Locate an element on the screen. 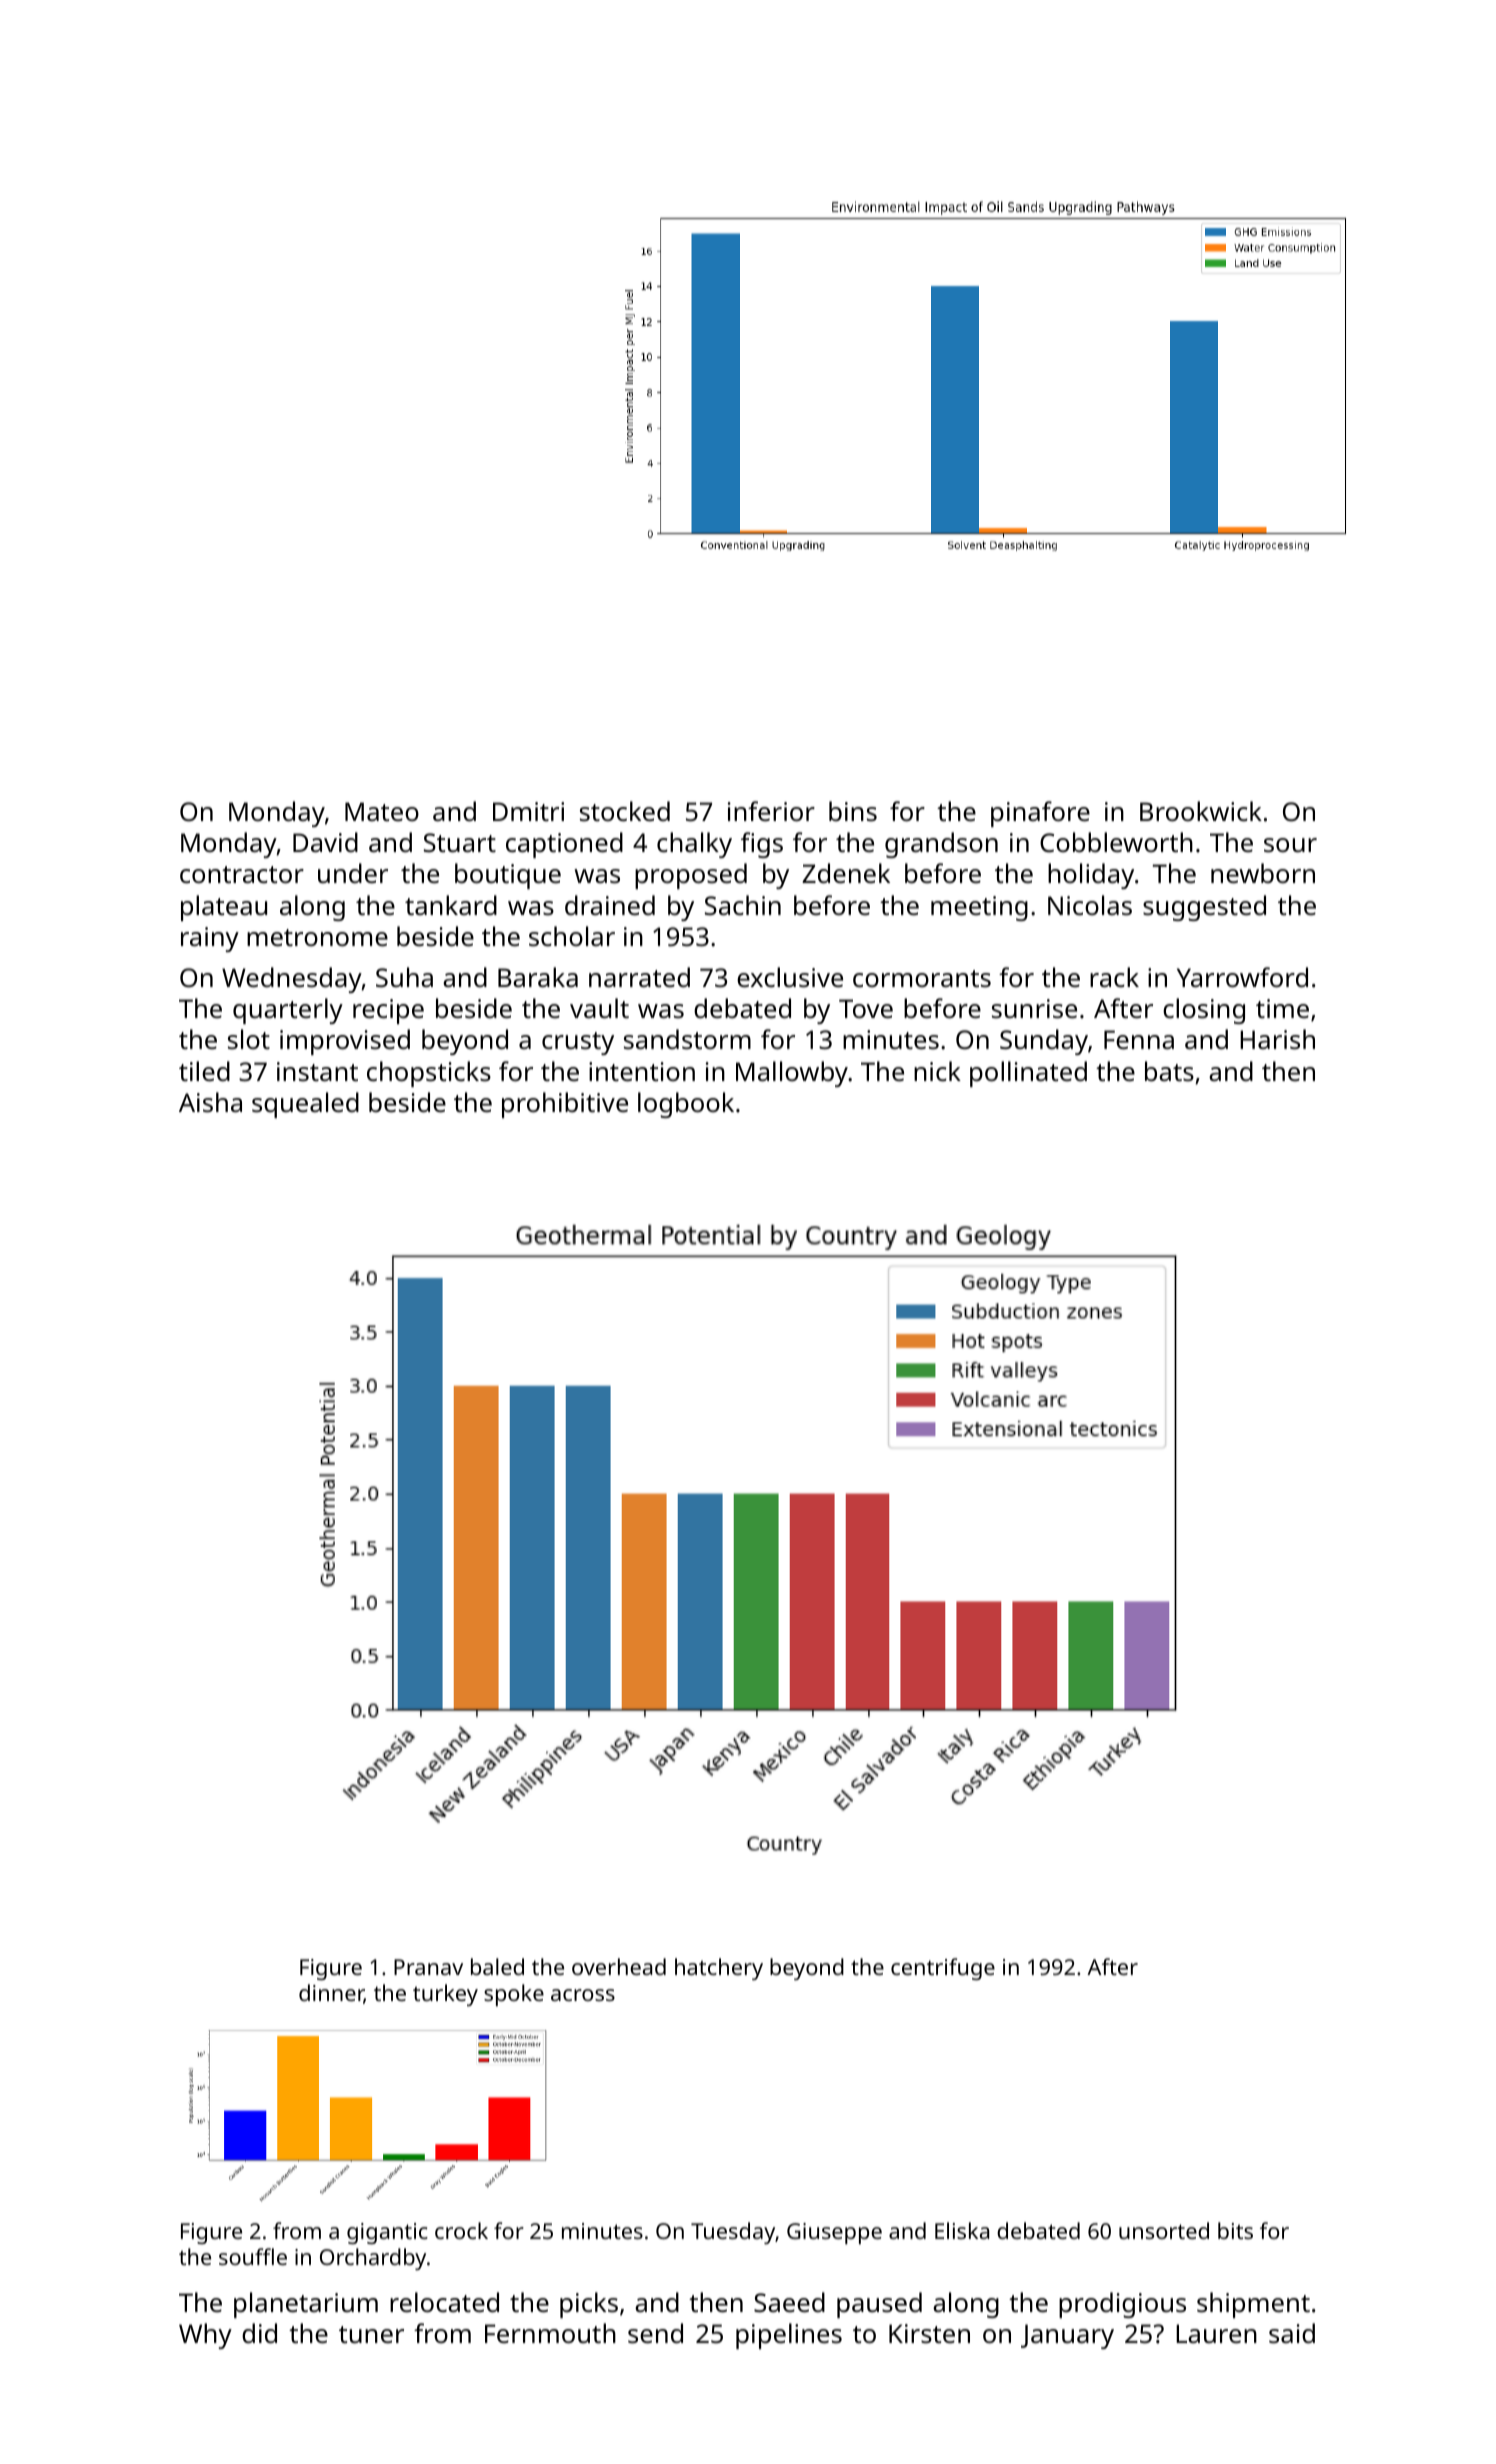 The image size is (1496, 2464). pipelines is located at coordinates (789, 2336).
